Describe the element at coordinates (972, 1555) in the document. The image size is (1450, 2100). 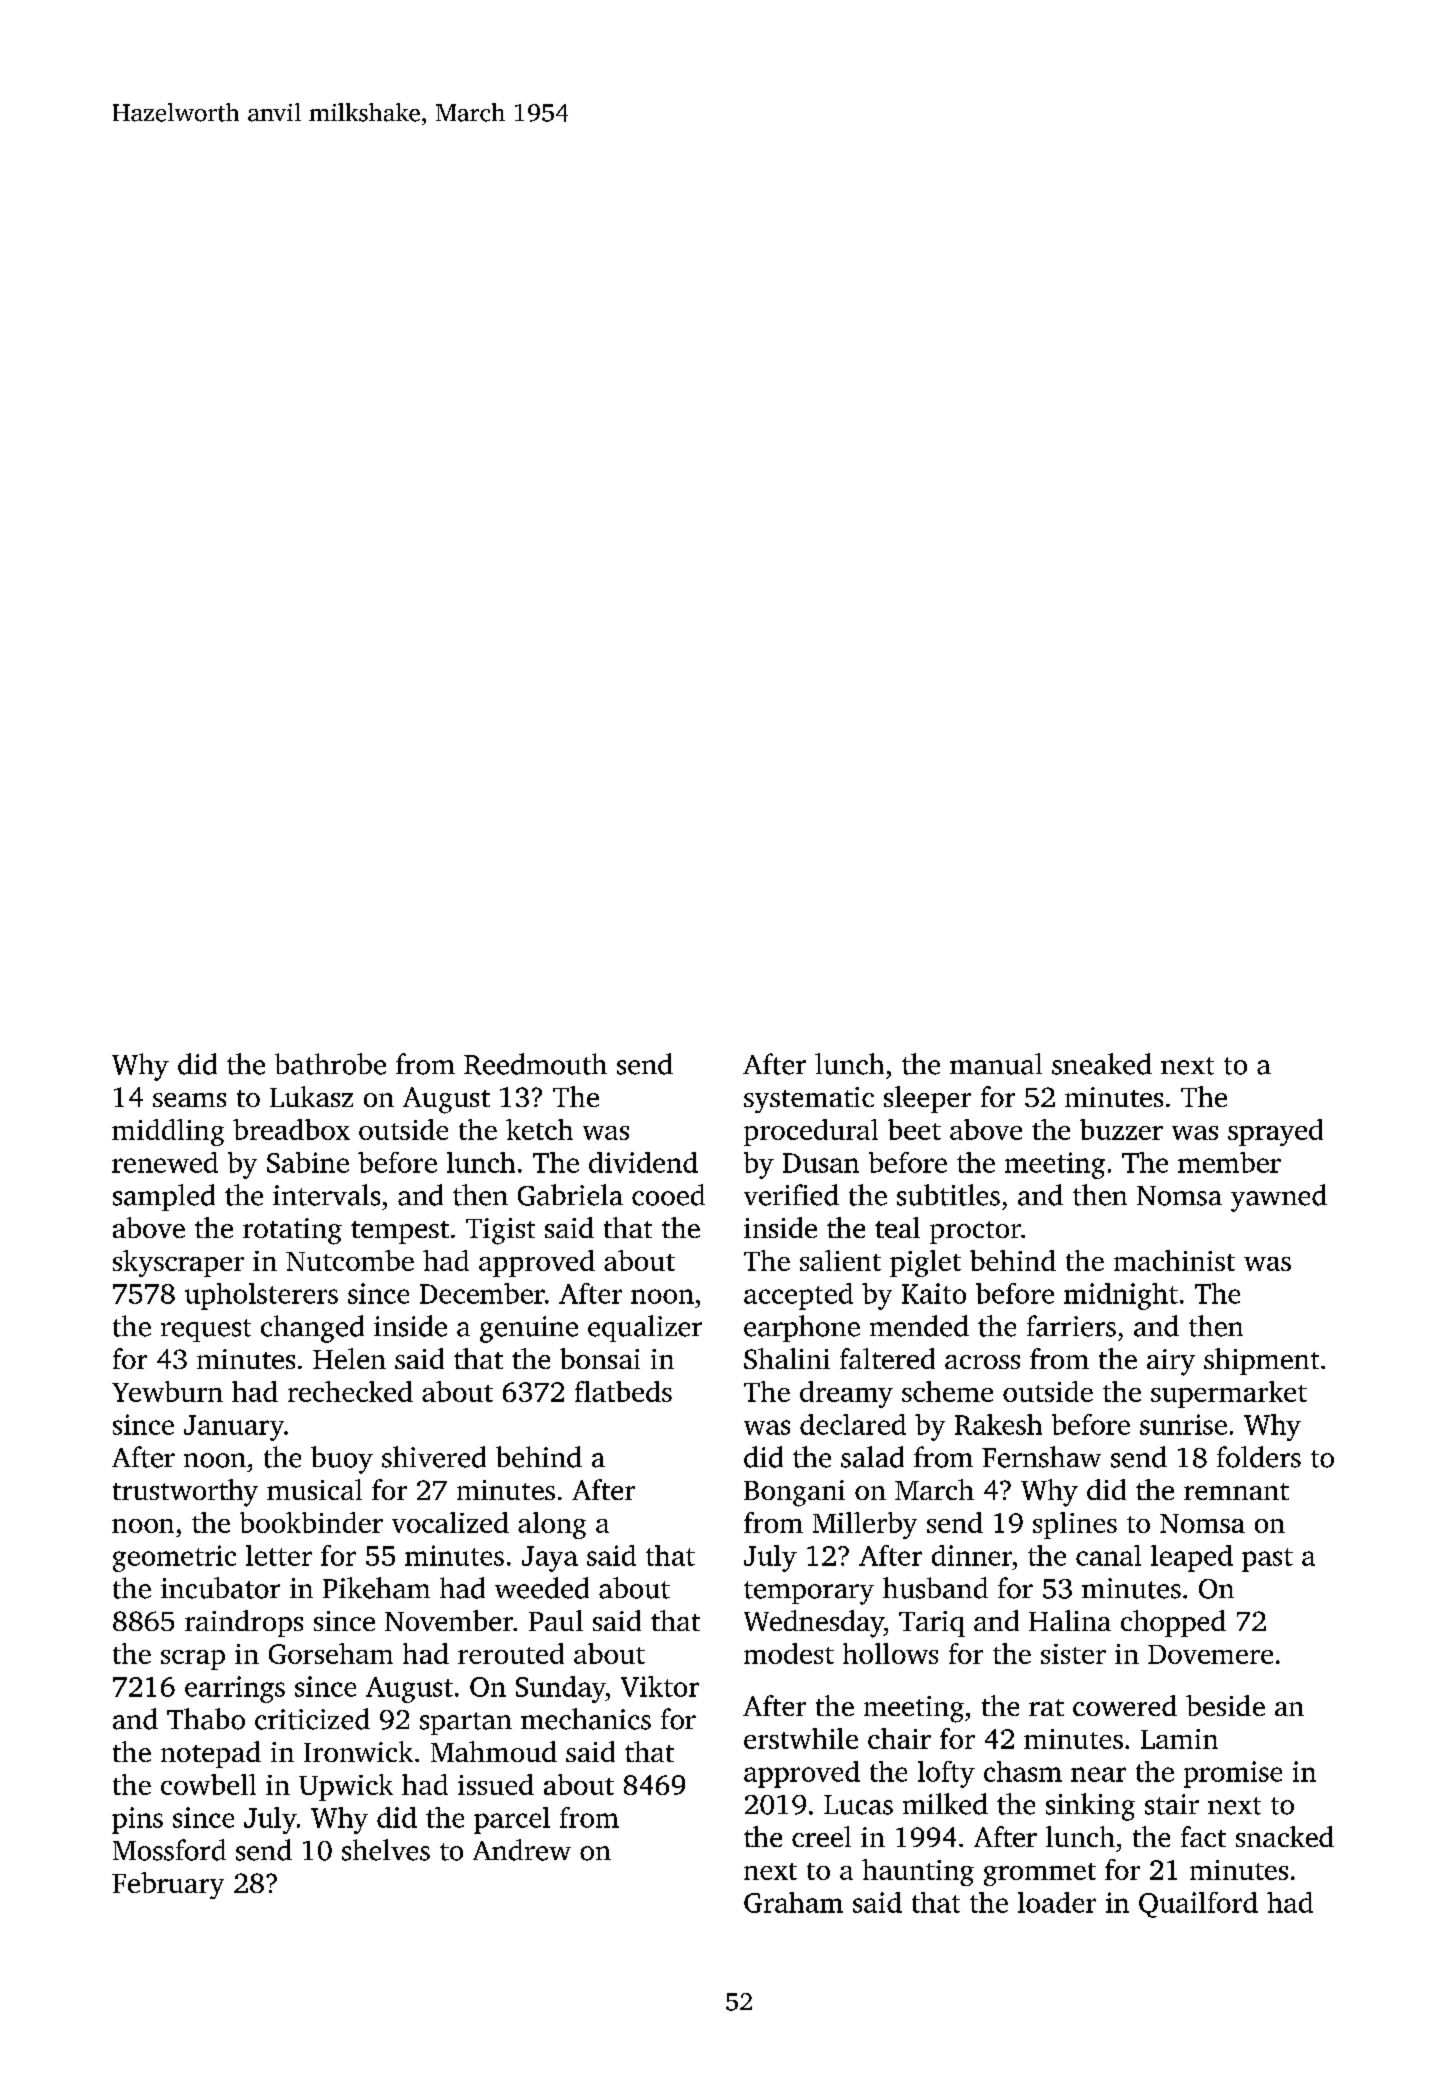
I see `dinner` at that location.
